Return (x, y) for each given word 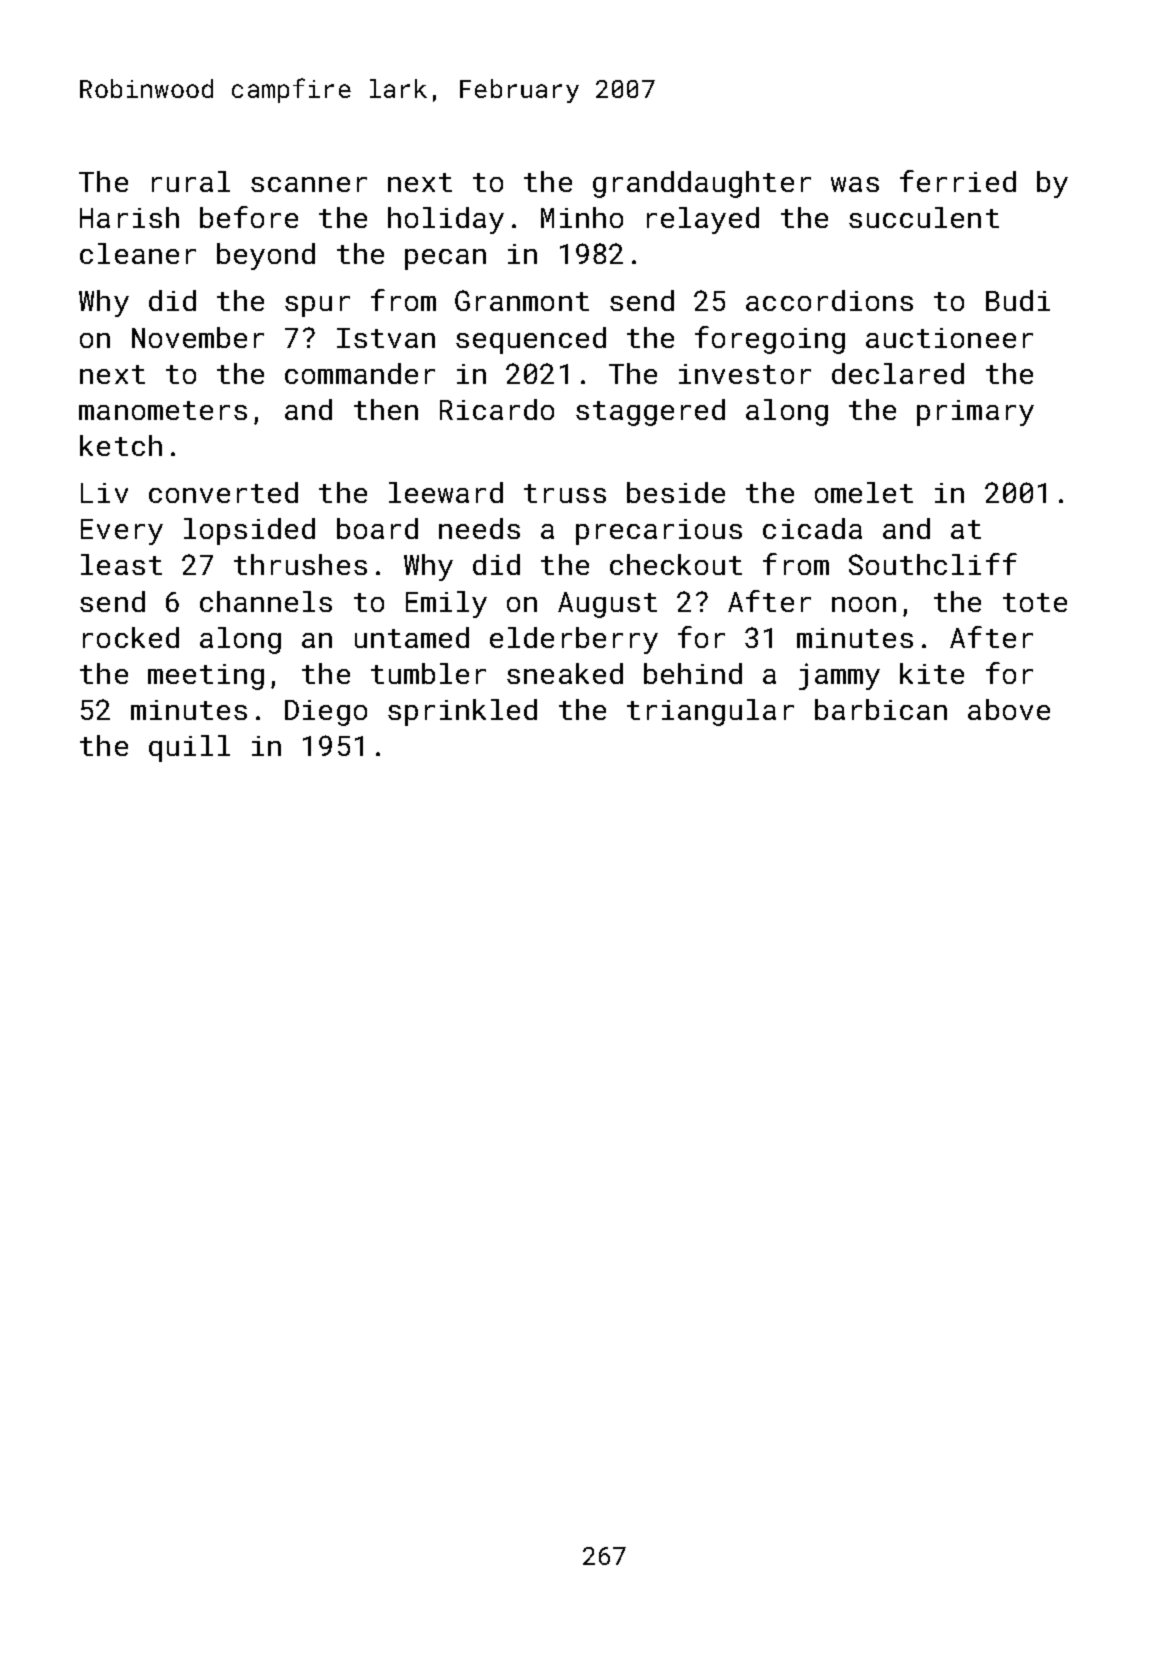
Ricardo (497, 409)
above (1009, 709)
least (121, 564)
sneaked (565, 673)
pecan (445, 259)
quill (189, 748)
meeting (206, 677)
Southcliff (933, 564)
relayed (703, 220)
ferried (958, 181)
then (386, 409)
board (377, 528)
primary (975, 413)
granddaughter (702, 184)
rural (191, 181)
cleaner (138, 253)
